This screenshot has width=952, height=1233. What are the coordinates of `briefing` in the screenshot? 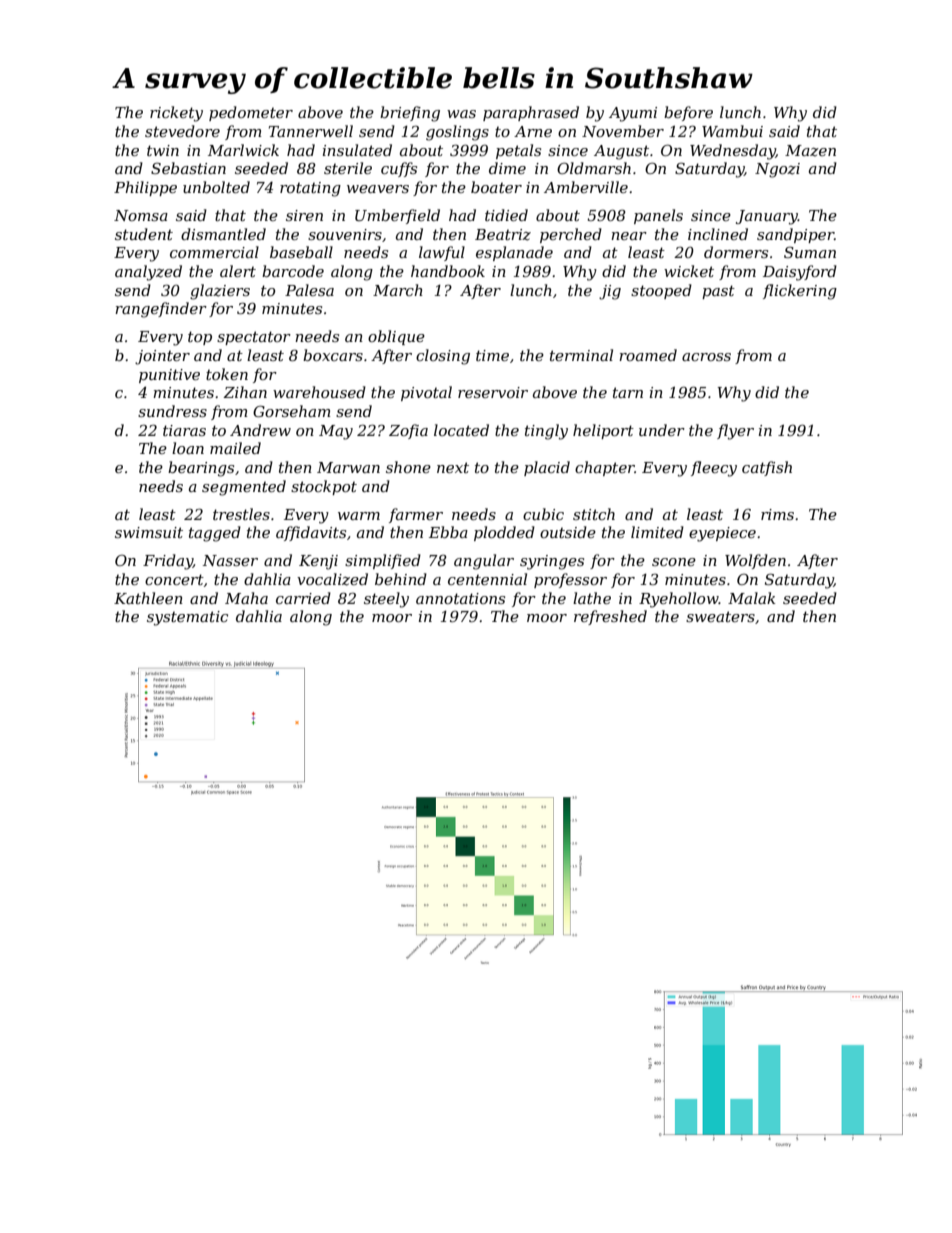 It's located at (410, 114).
